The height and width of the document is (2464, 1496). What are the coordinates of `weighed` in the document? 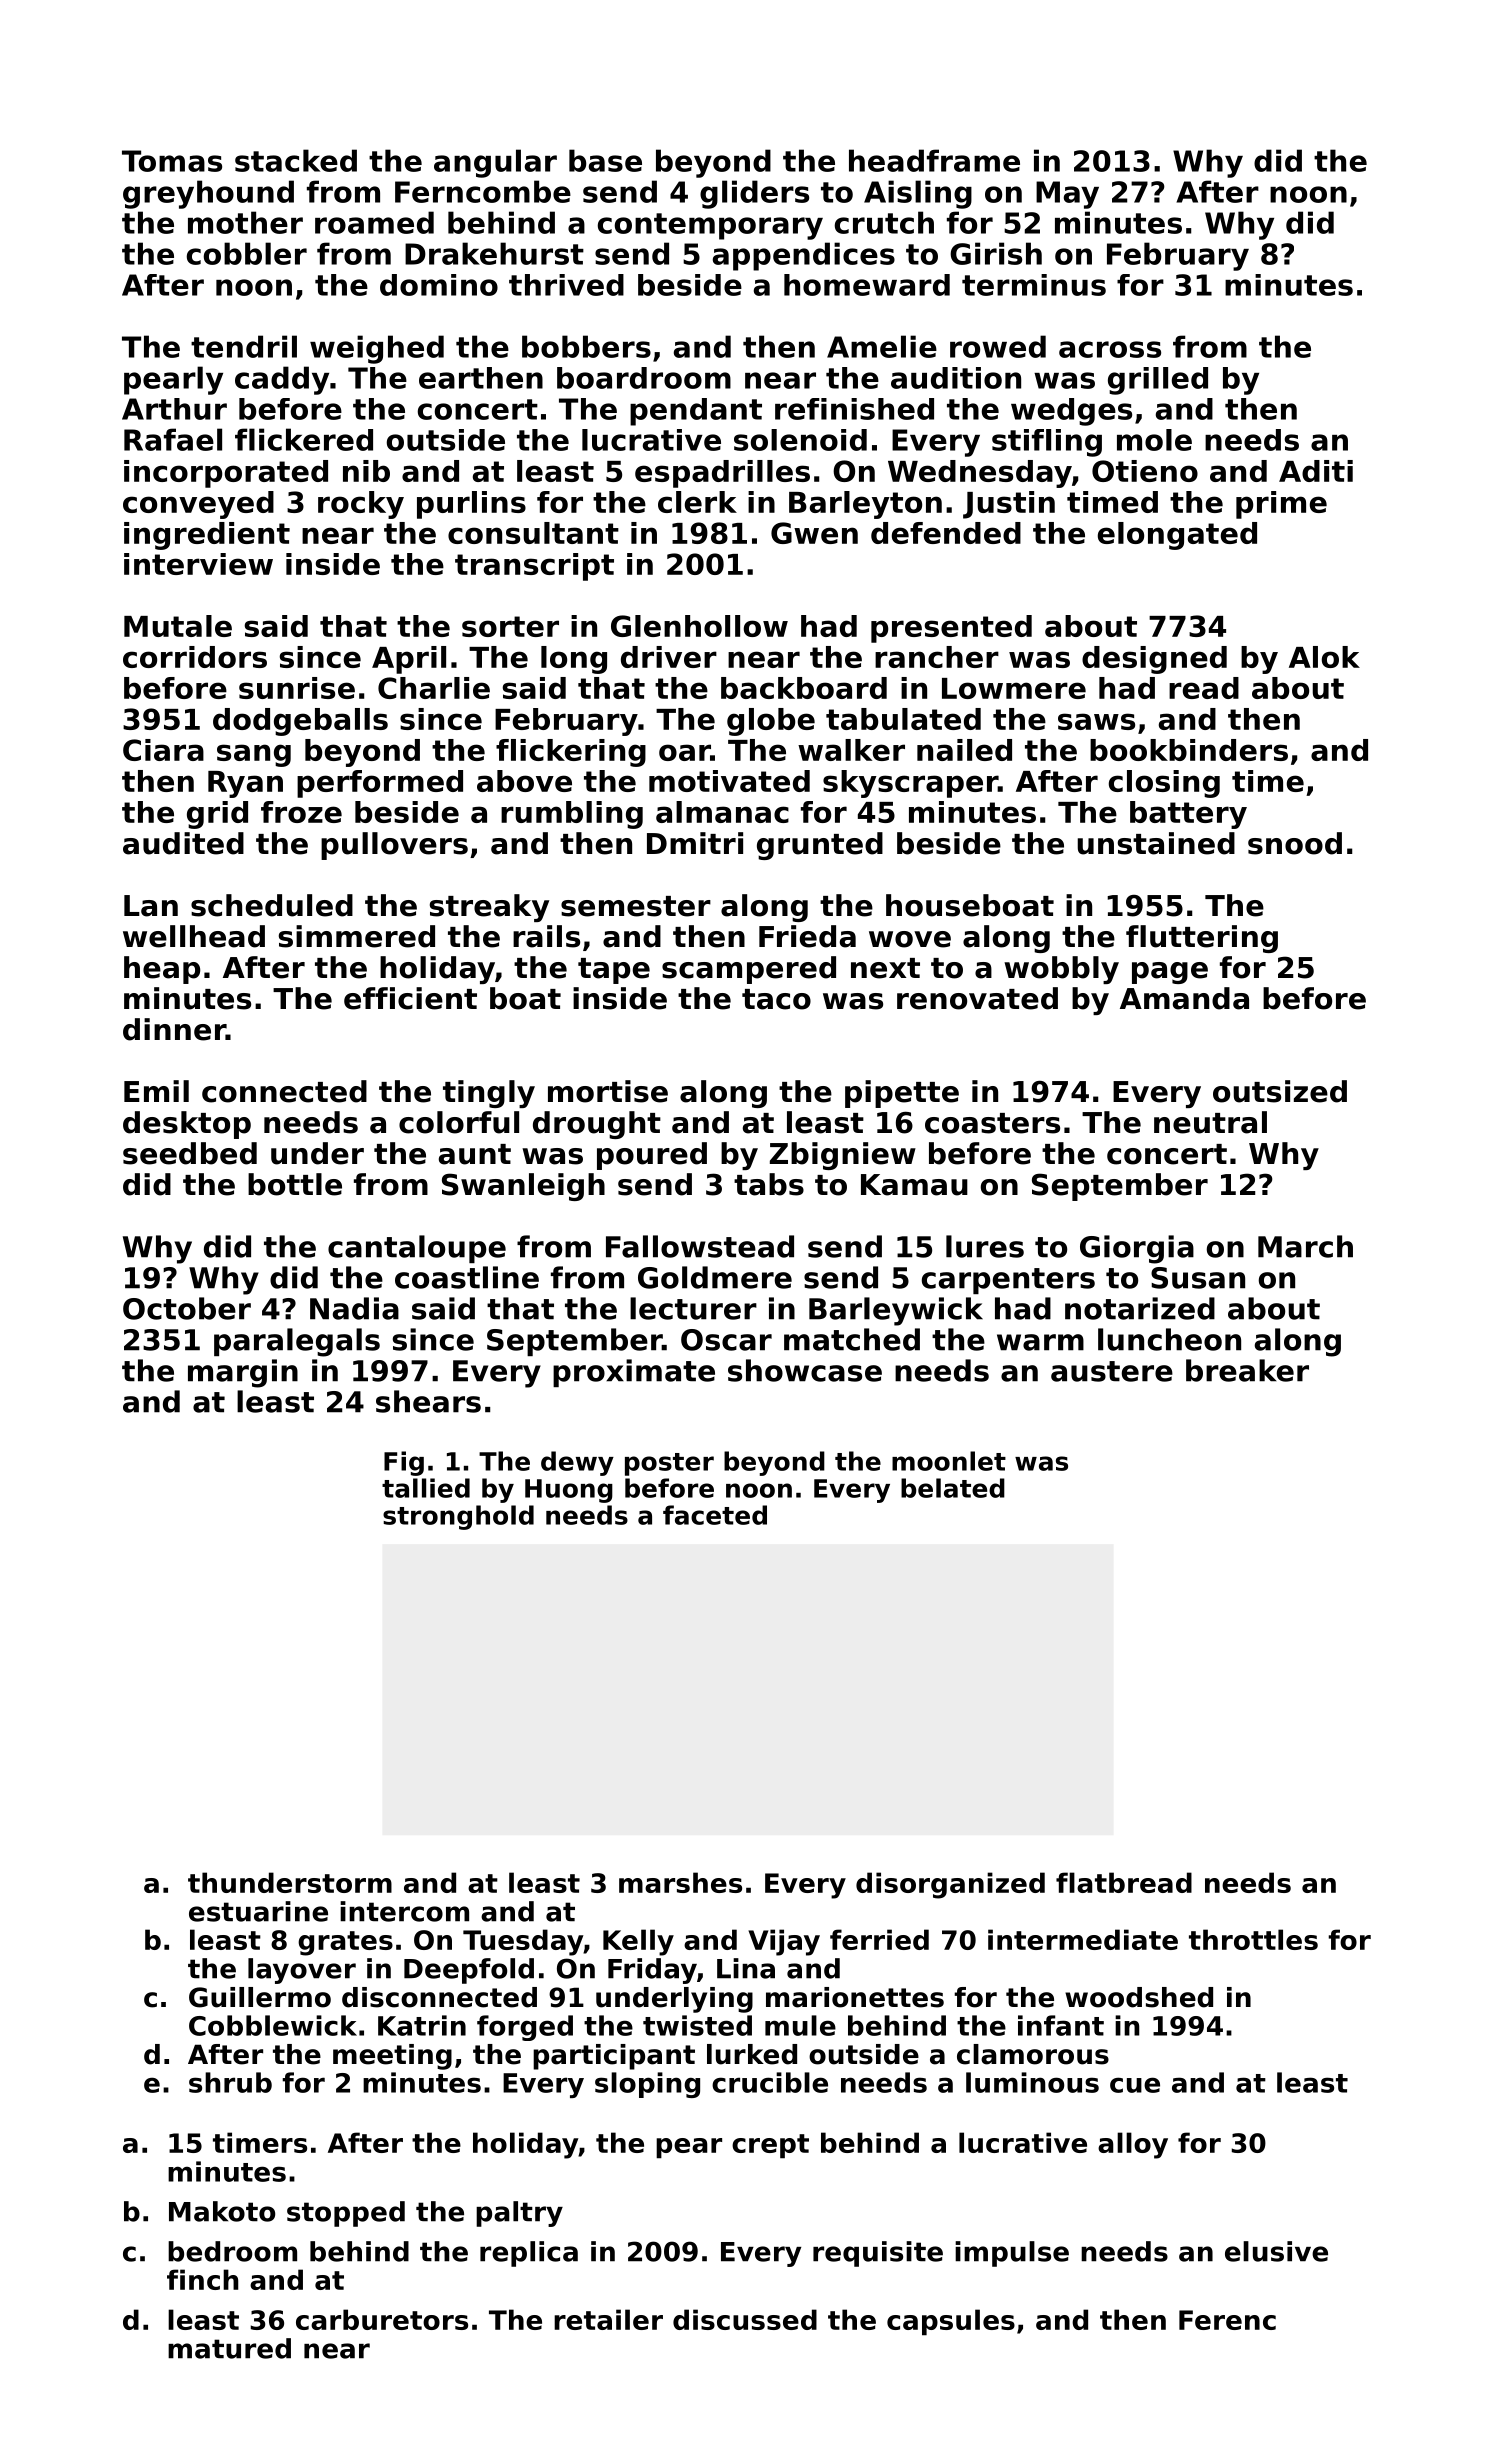 It's located at (377, 349).
